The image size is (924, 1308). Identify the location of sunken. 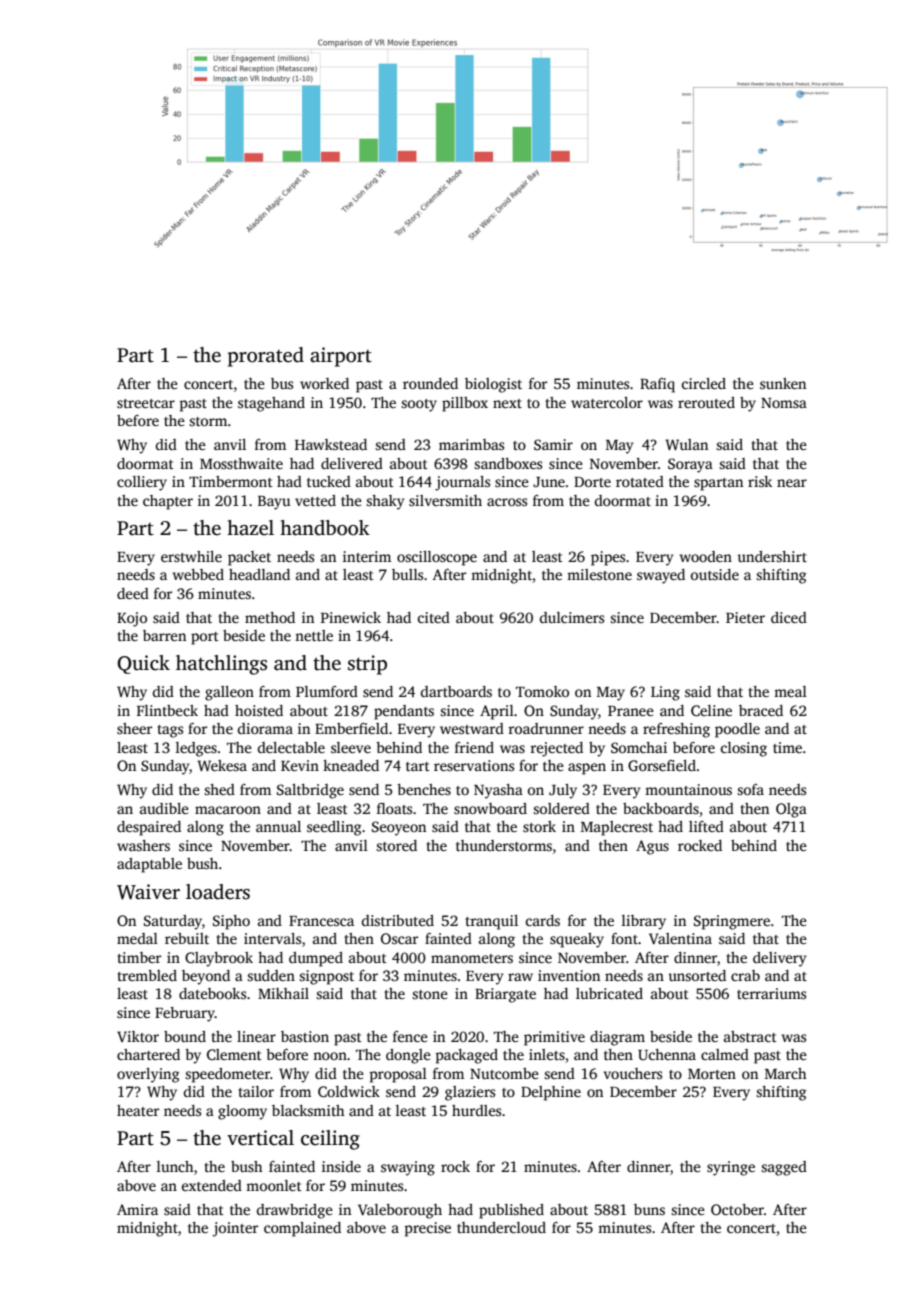
(783, 383).
